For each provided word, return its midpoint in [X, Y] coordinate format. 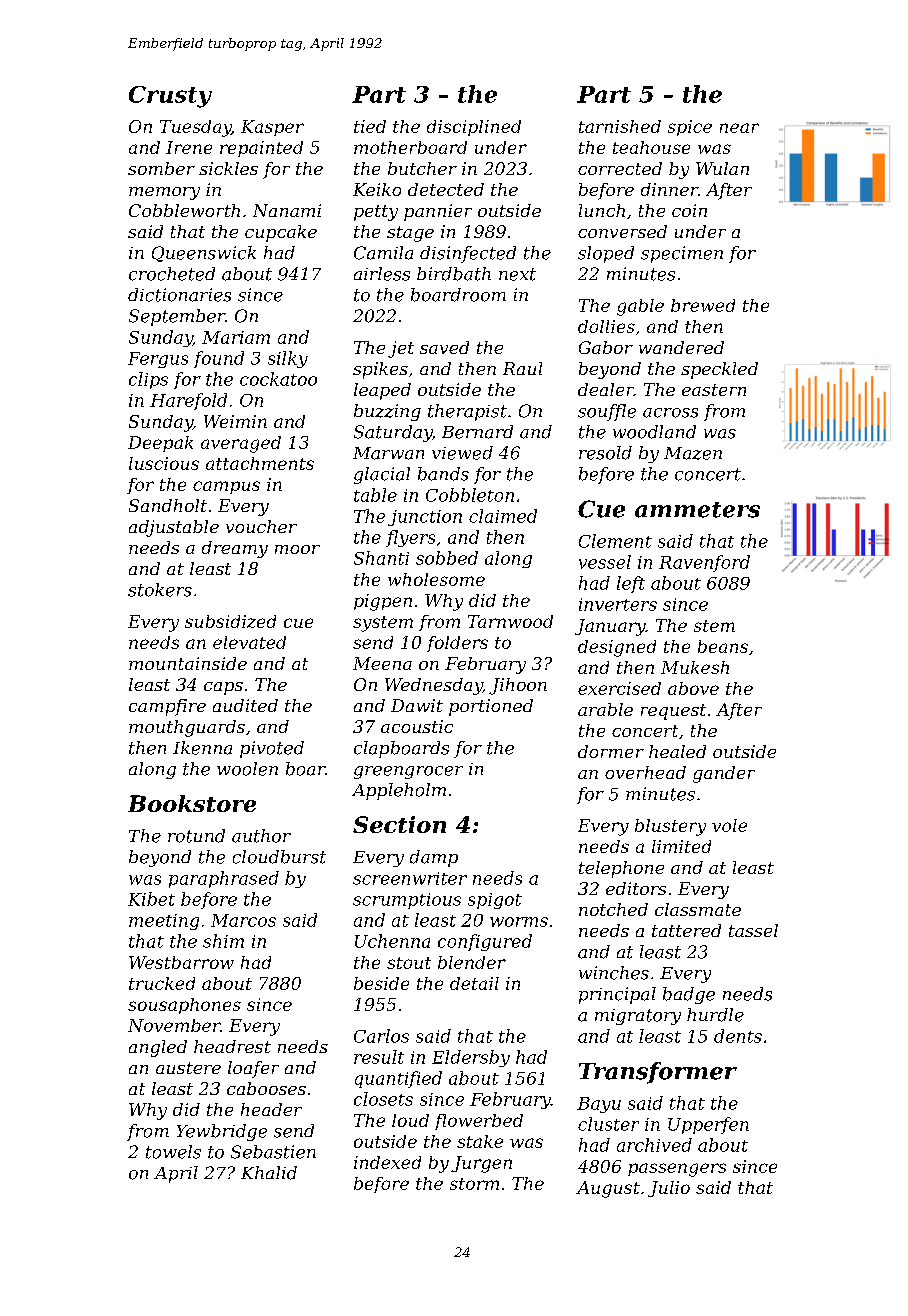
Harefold [188, 401]
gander [724, 774]
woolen [247, 769]
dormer [611, 751]
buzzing [387, 412]
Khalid [269, 1173]
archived [654, 1145]
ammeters [697, 510]
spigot [495, 901]
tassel [753, 930]
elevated [249, 642]
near [739, 128]
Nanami [287, 210]
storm [474, 1184]
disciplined [474, 128]
